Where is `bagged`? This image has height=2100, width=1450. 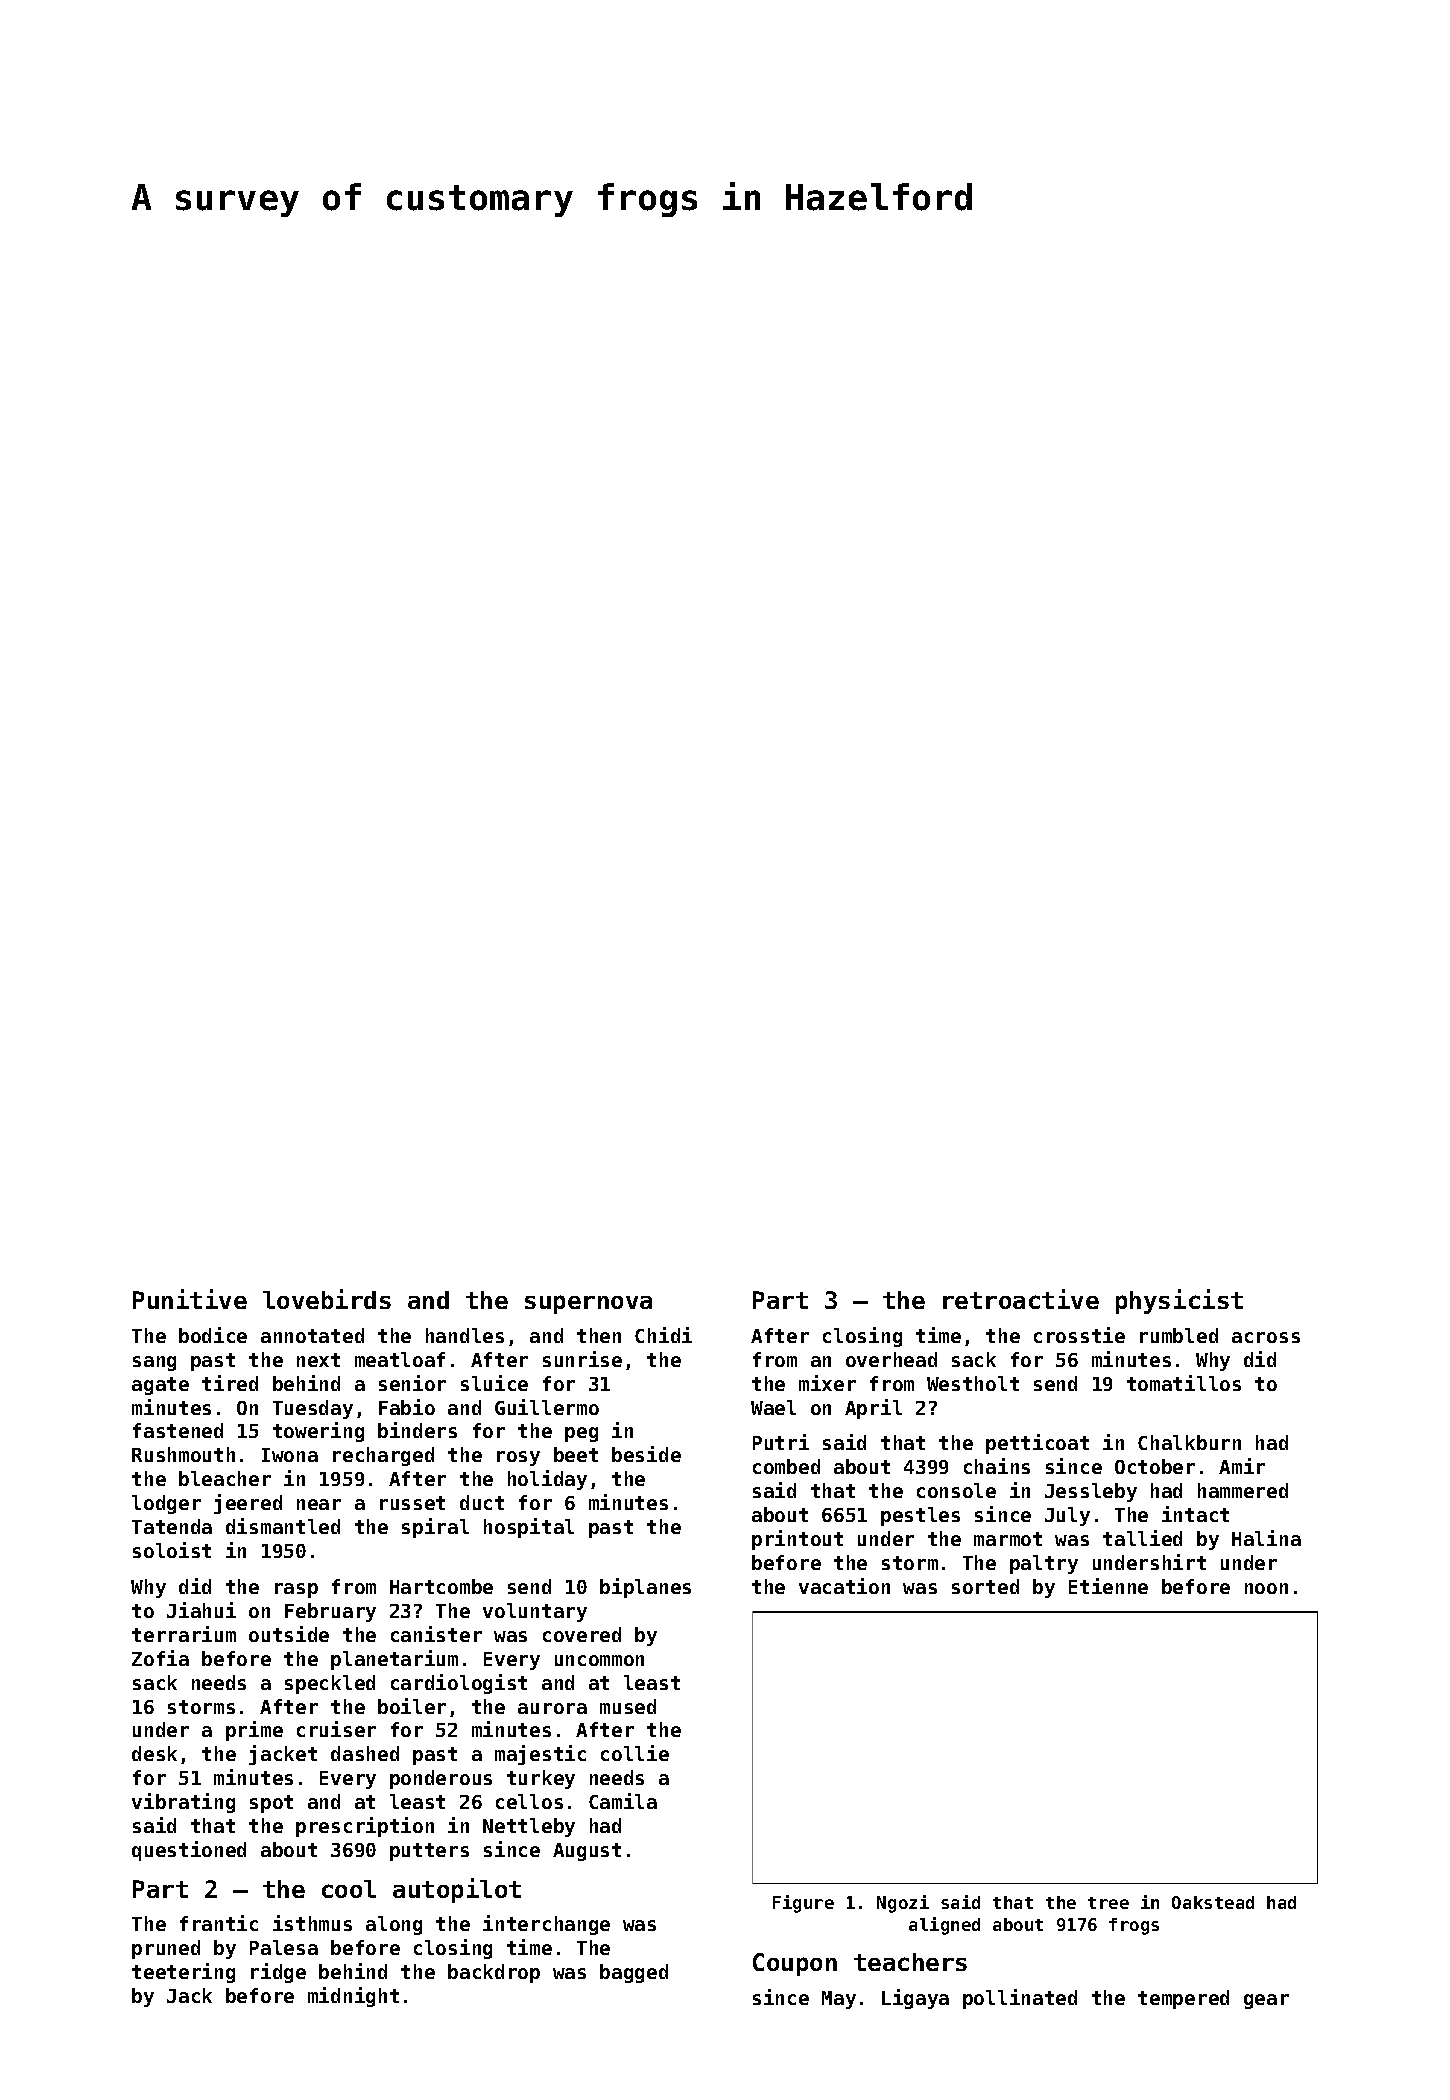 bagged is located at coordinates (634, 1973).
